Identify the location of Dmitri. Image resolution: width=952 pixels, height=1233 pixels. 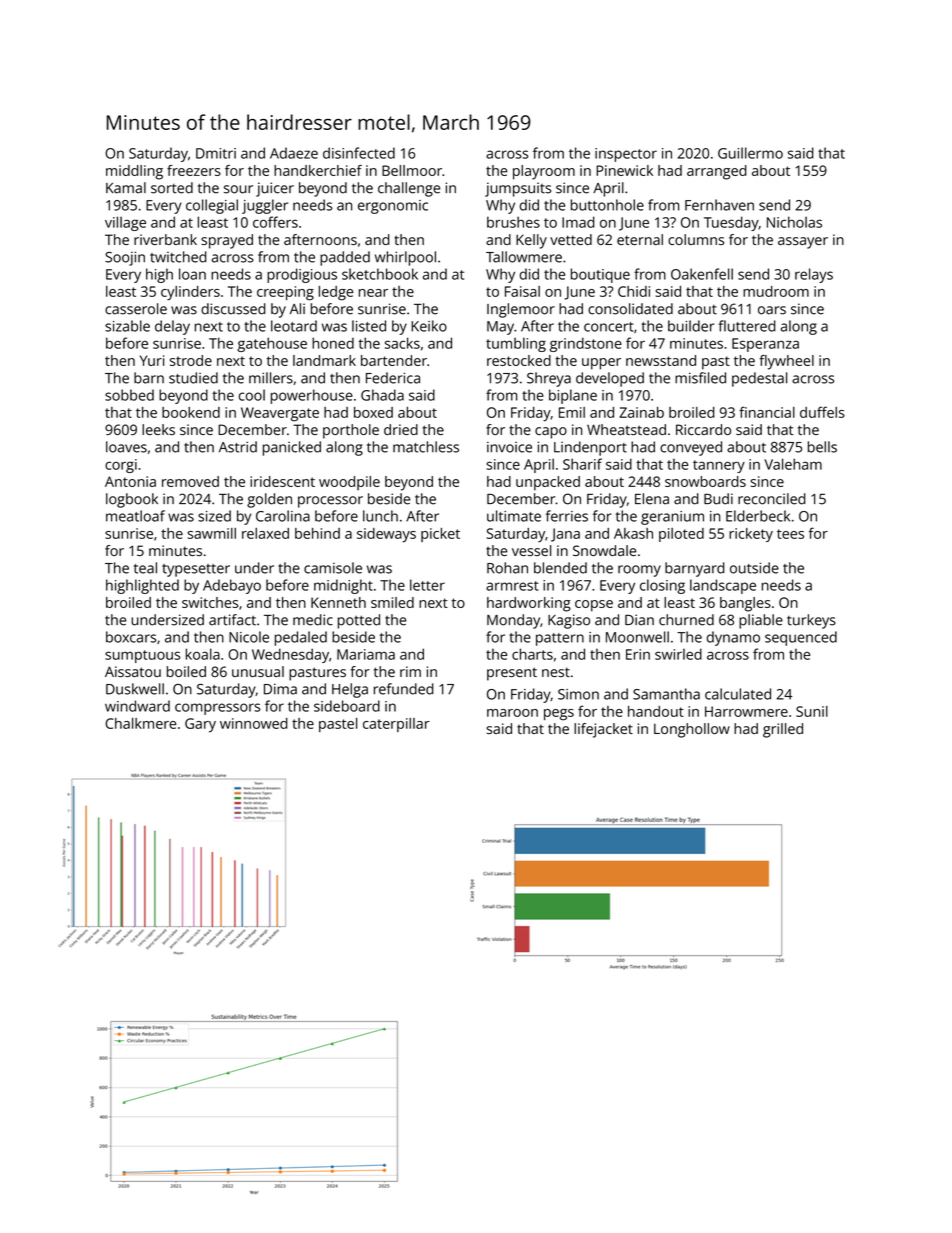
(216, 153).
